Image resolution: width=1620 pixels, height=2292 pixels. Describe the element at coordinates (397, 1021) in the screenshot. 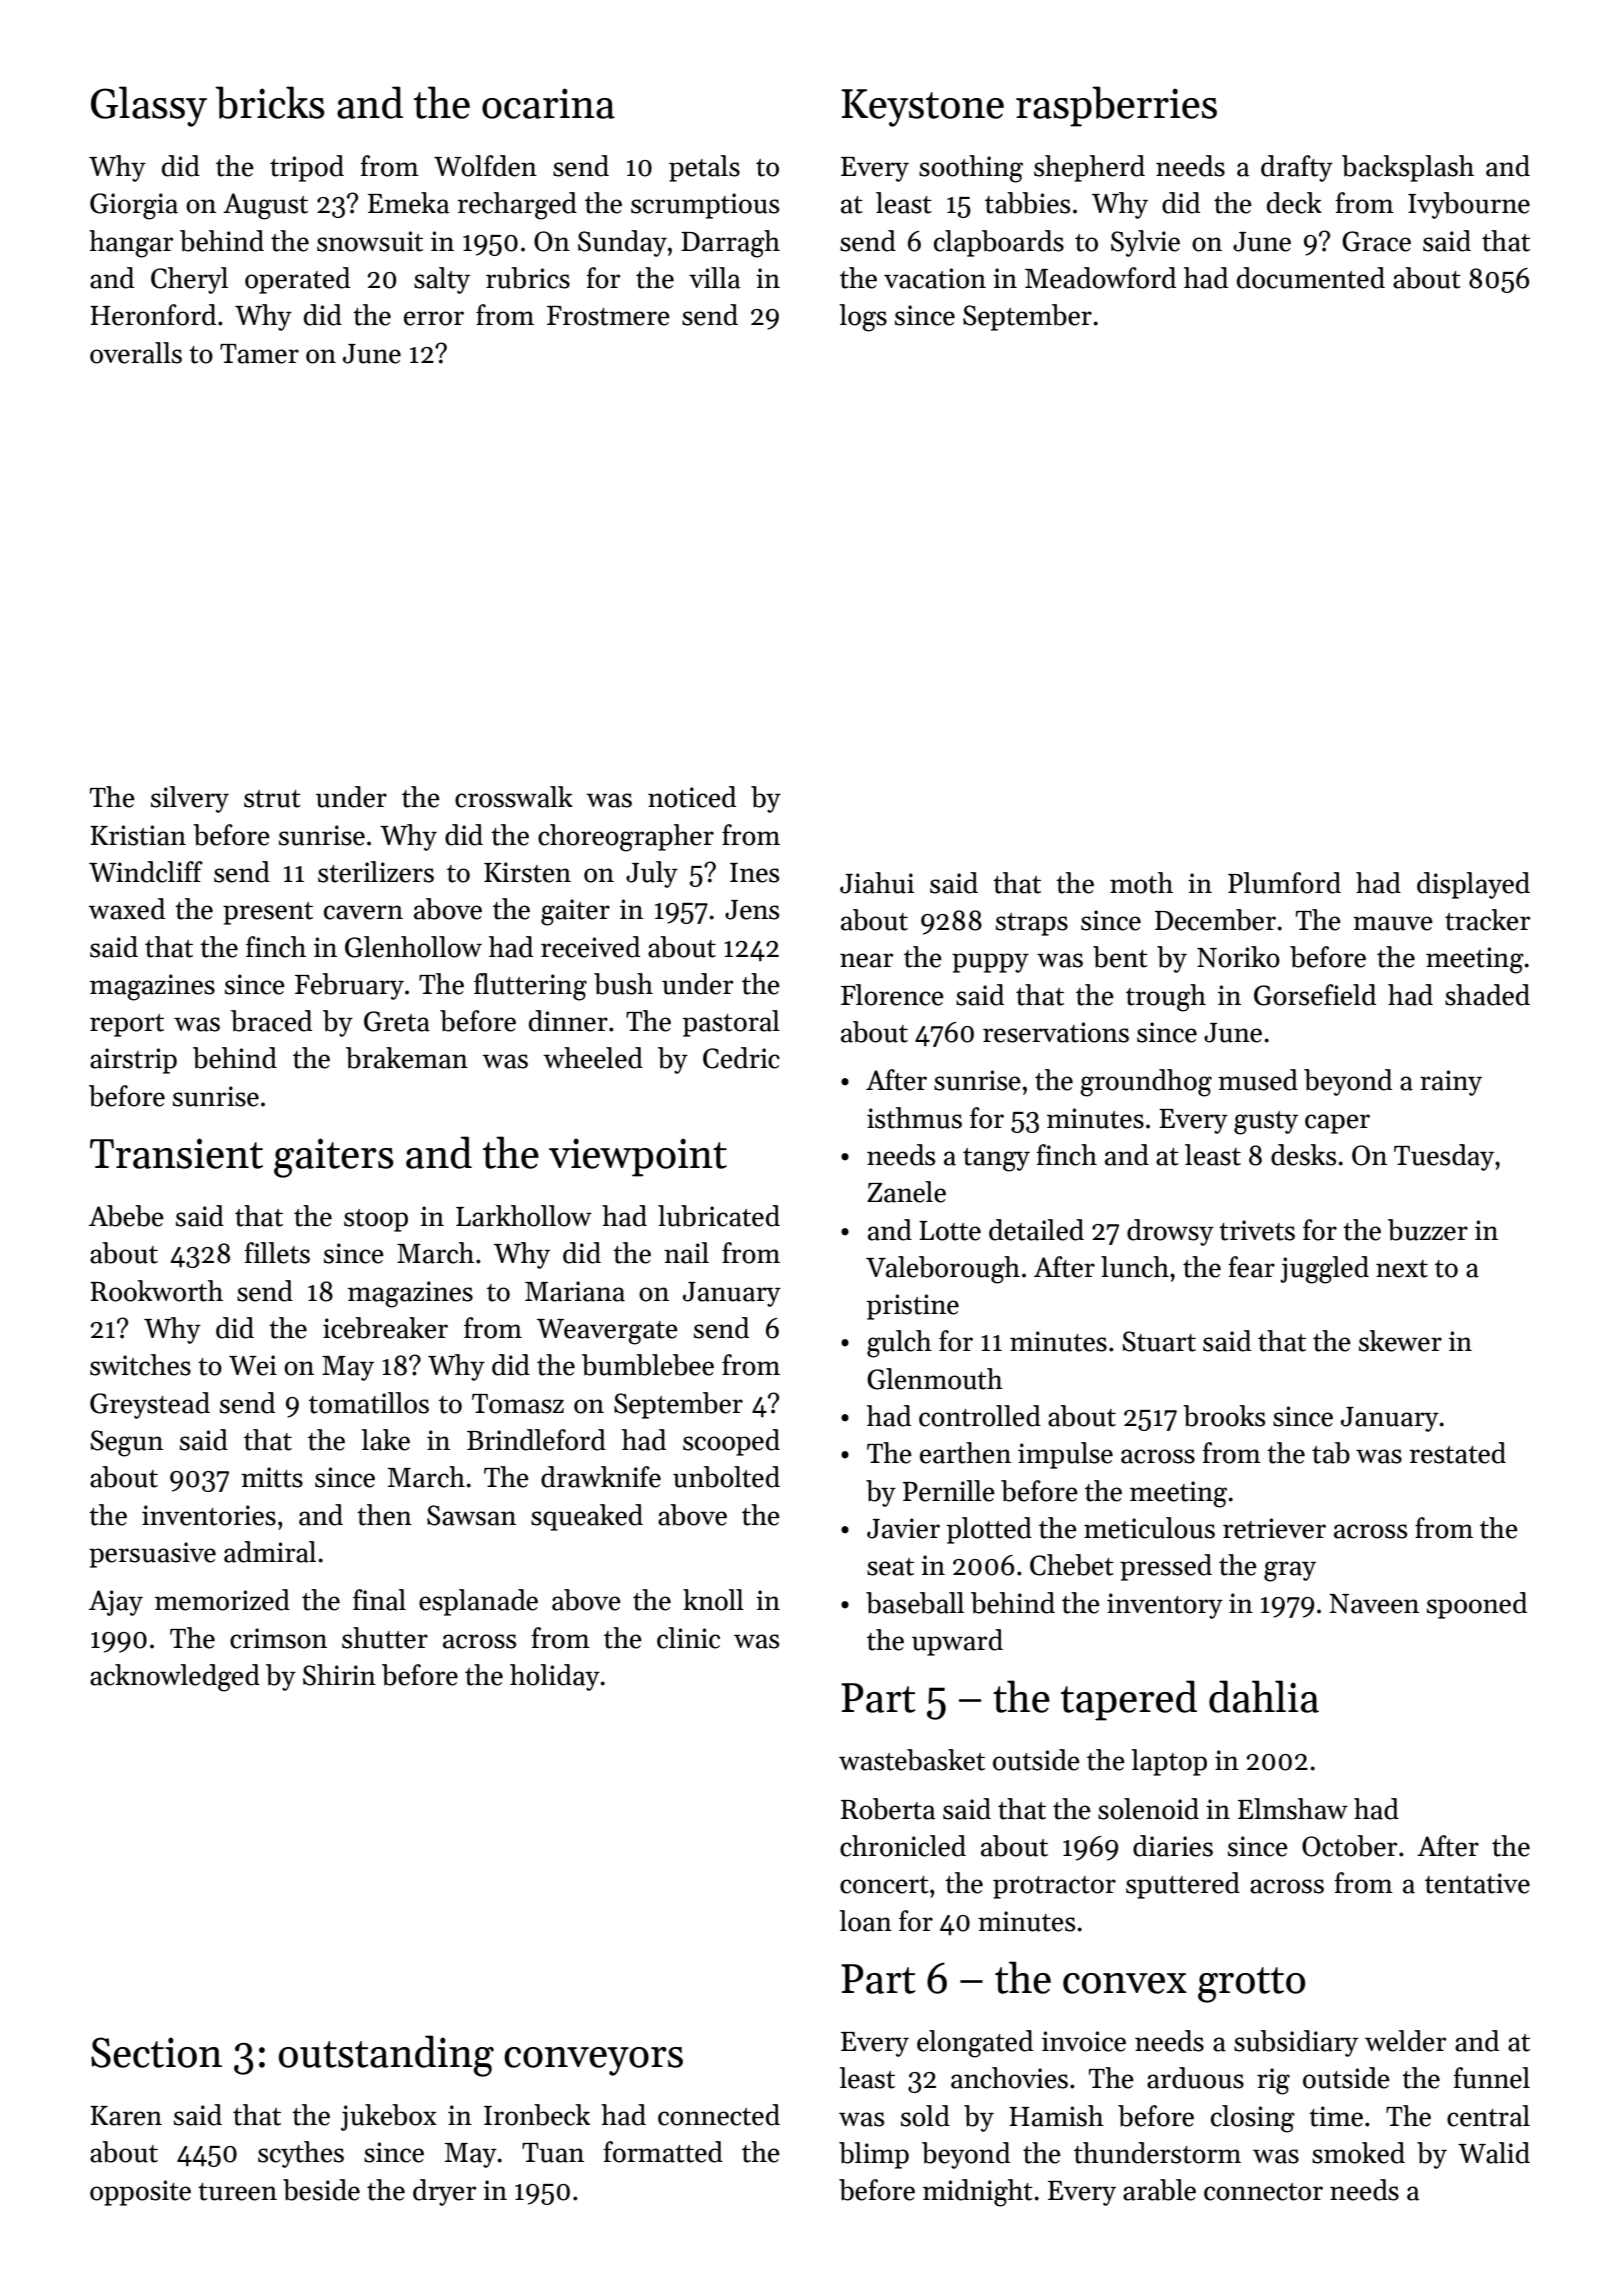

I see `Greta` at that location.
